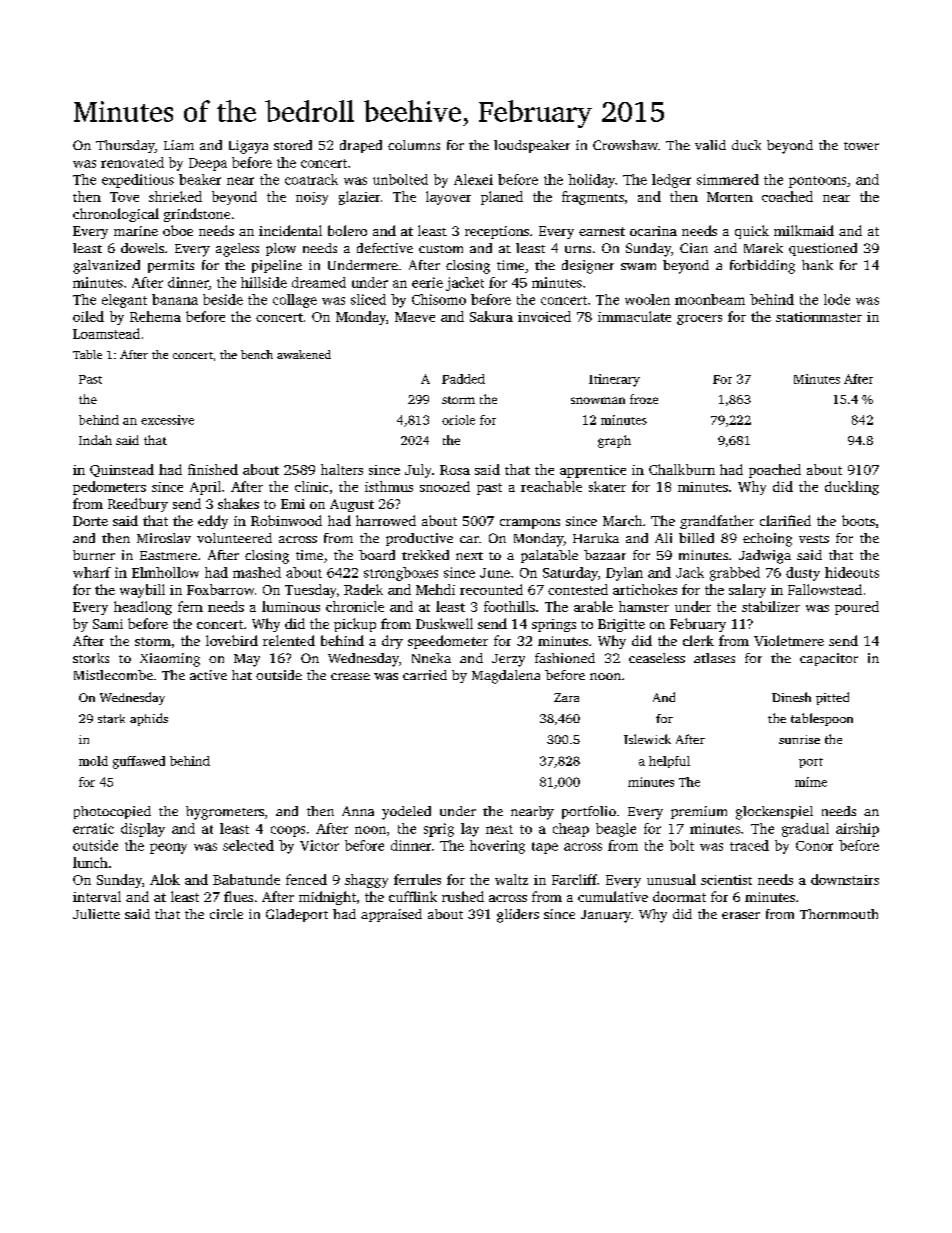 This screenshot has width=952, height=1233. Describe the element at coordinates (427, 282) in the screenshot. I see `eerie` at that location.
